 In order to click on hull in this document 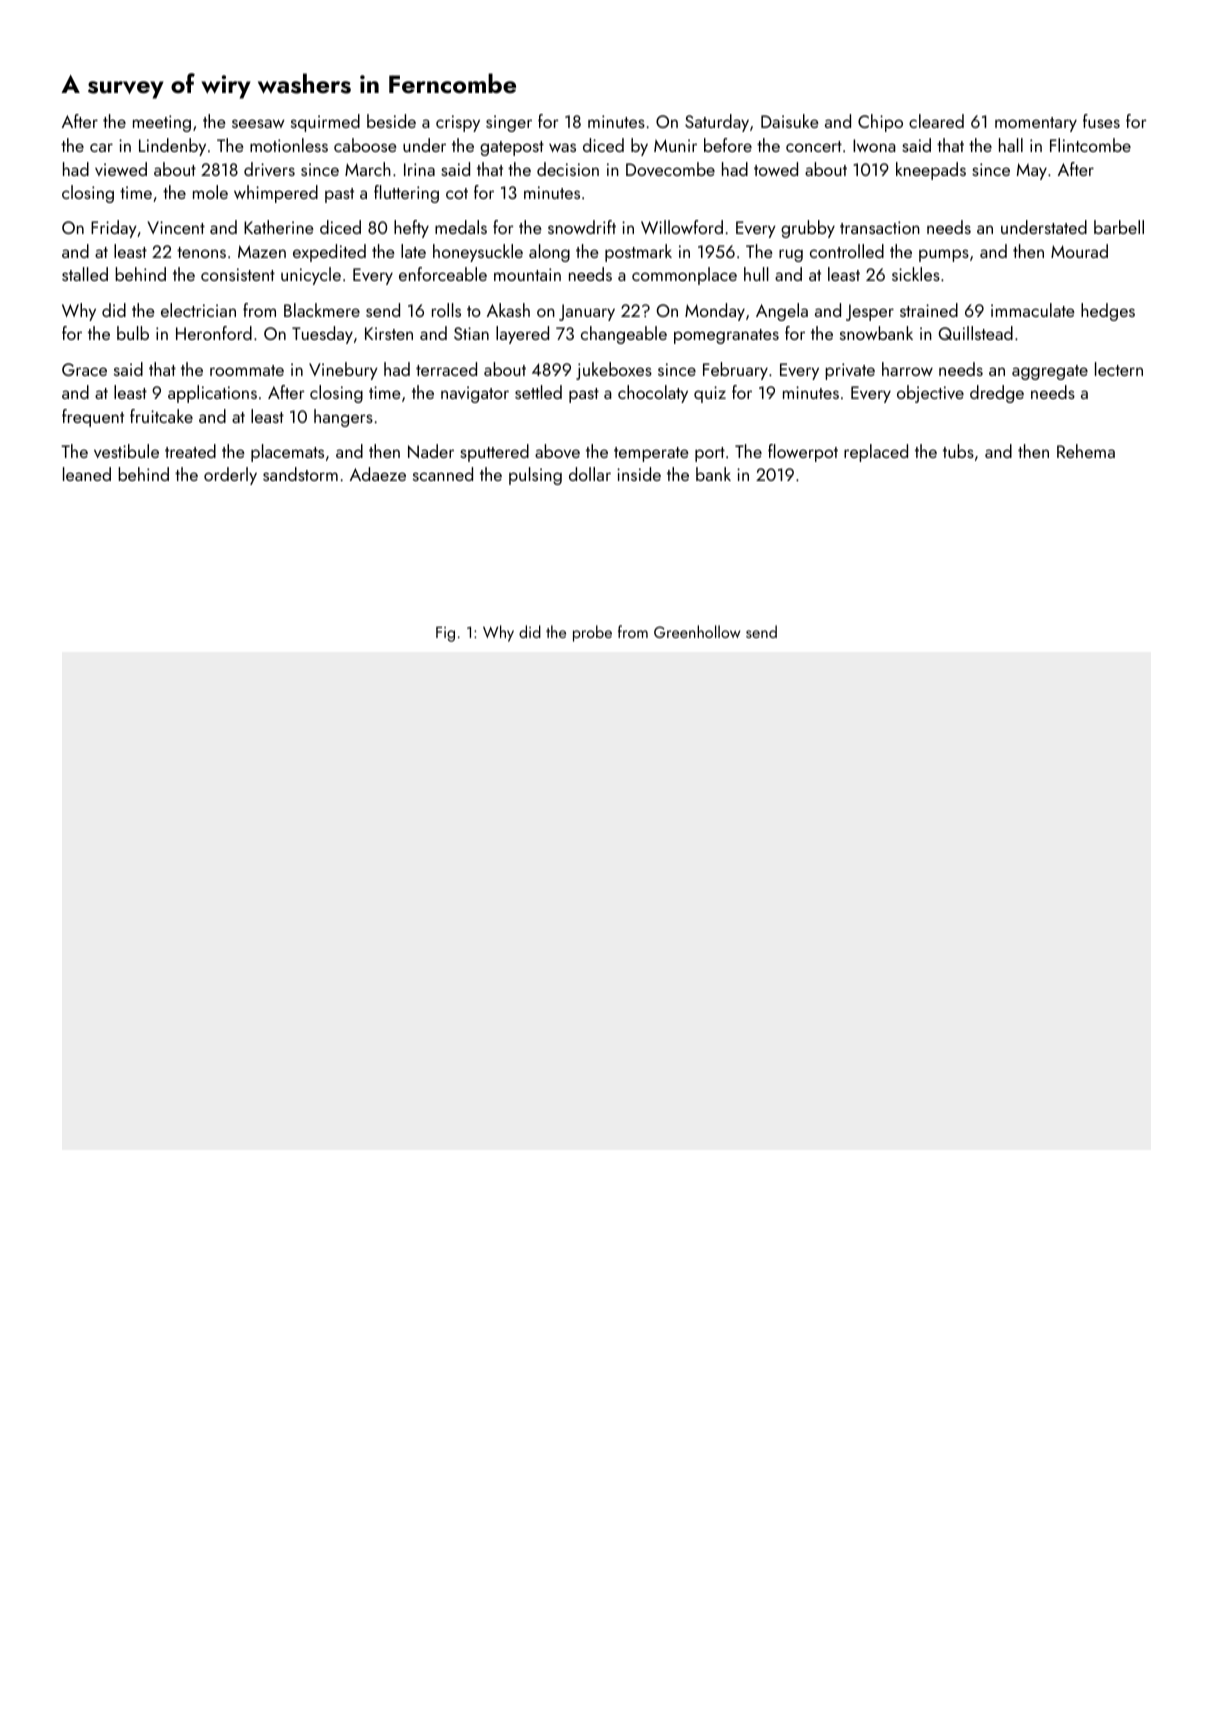, I will do `click(756, 274)`.
